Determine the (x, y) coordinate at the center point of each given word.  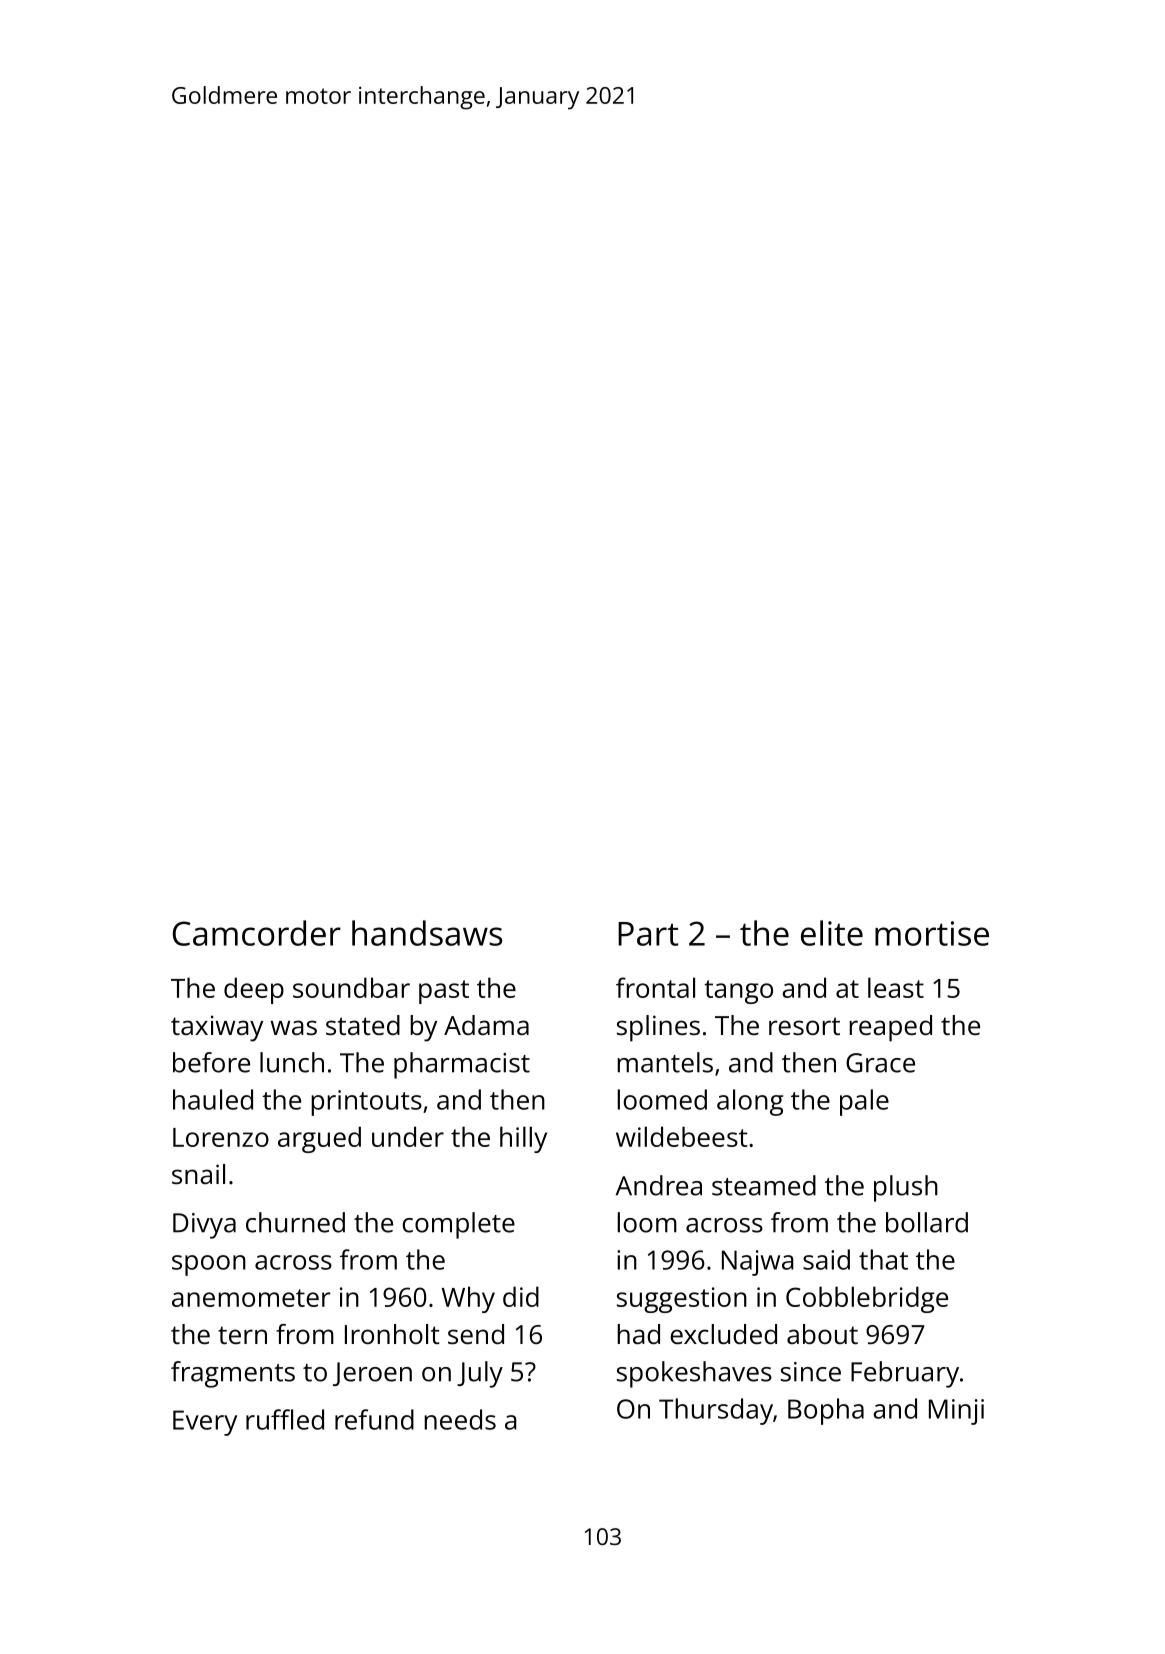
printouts (366, 1103)
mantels (665, 1062)
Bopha (826, 1411)
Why (468, 1299)
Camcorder (257, 933)
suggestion (682, 1300)
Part (648, 934)
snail (198, 1174)
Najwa (758, 1263)
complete (458, 1225)
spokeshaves (694, 1374)
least (896, 987)
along (750, 1102)
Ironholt (392, 1334)
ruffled (285, 1419)
